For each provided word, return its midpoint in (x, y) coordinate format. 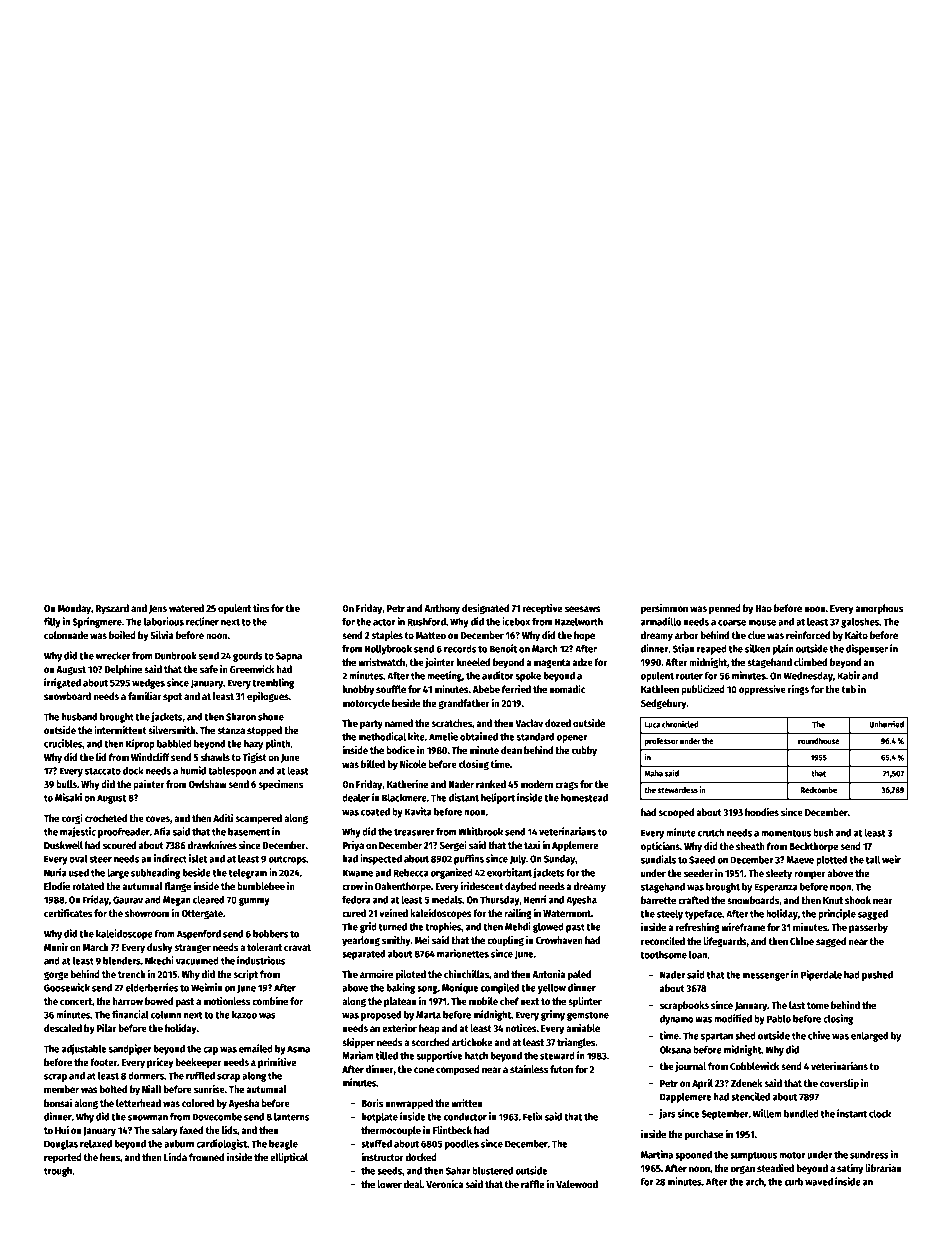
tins (261, 608)
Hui (62, 1130)
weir (891, 859)
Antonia (548, 974)
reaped (712, 650)
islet (198, 858)
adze (582, 662)
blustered (492, 1171)
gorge (56, 976)
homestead (584, 798)
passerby (868, 928)
